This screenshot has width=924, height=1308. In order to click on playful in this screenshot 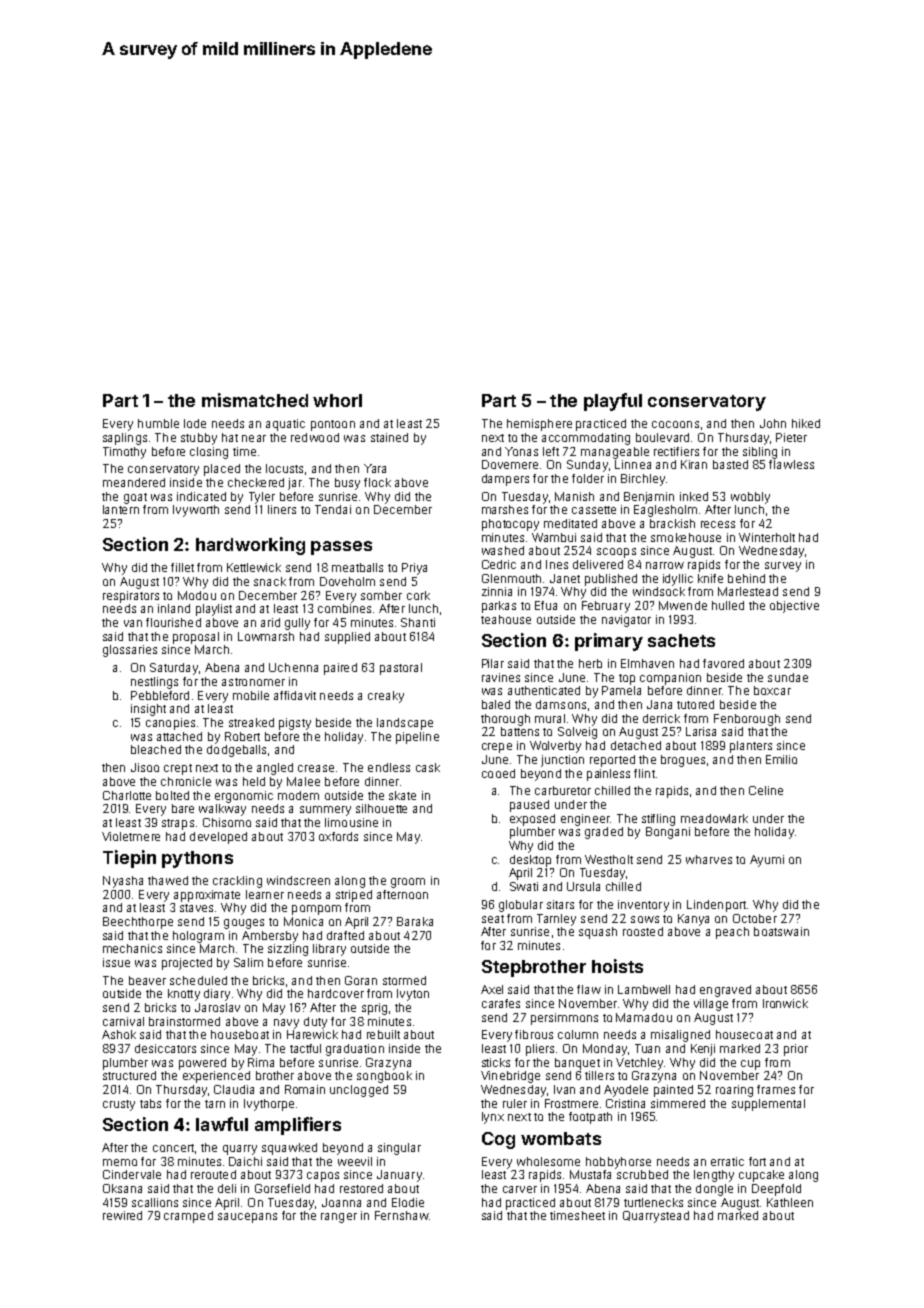, I will do `click(613, 402)`.
